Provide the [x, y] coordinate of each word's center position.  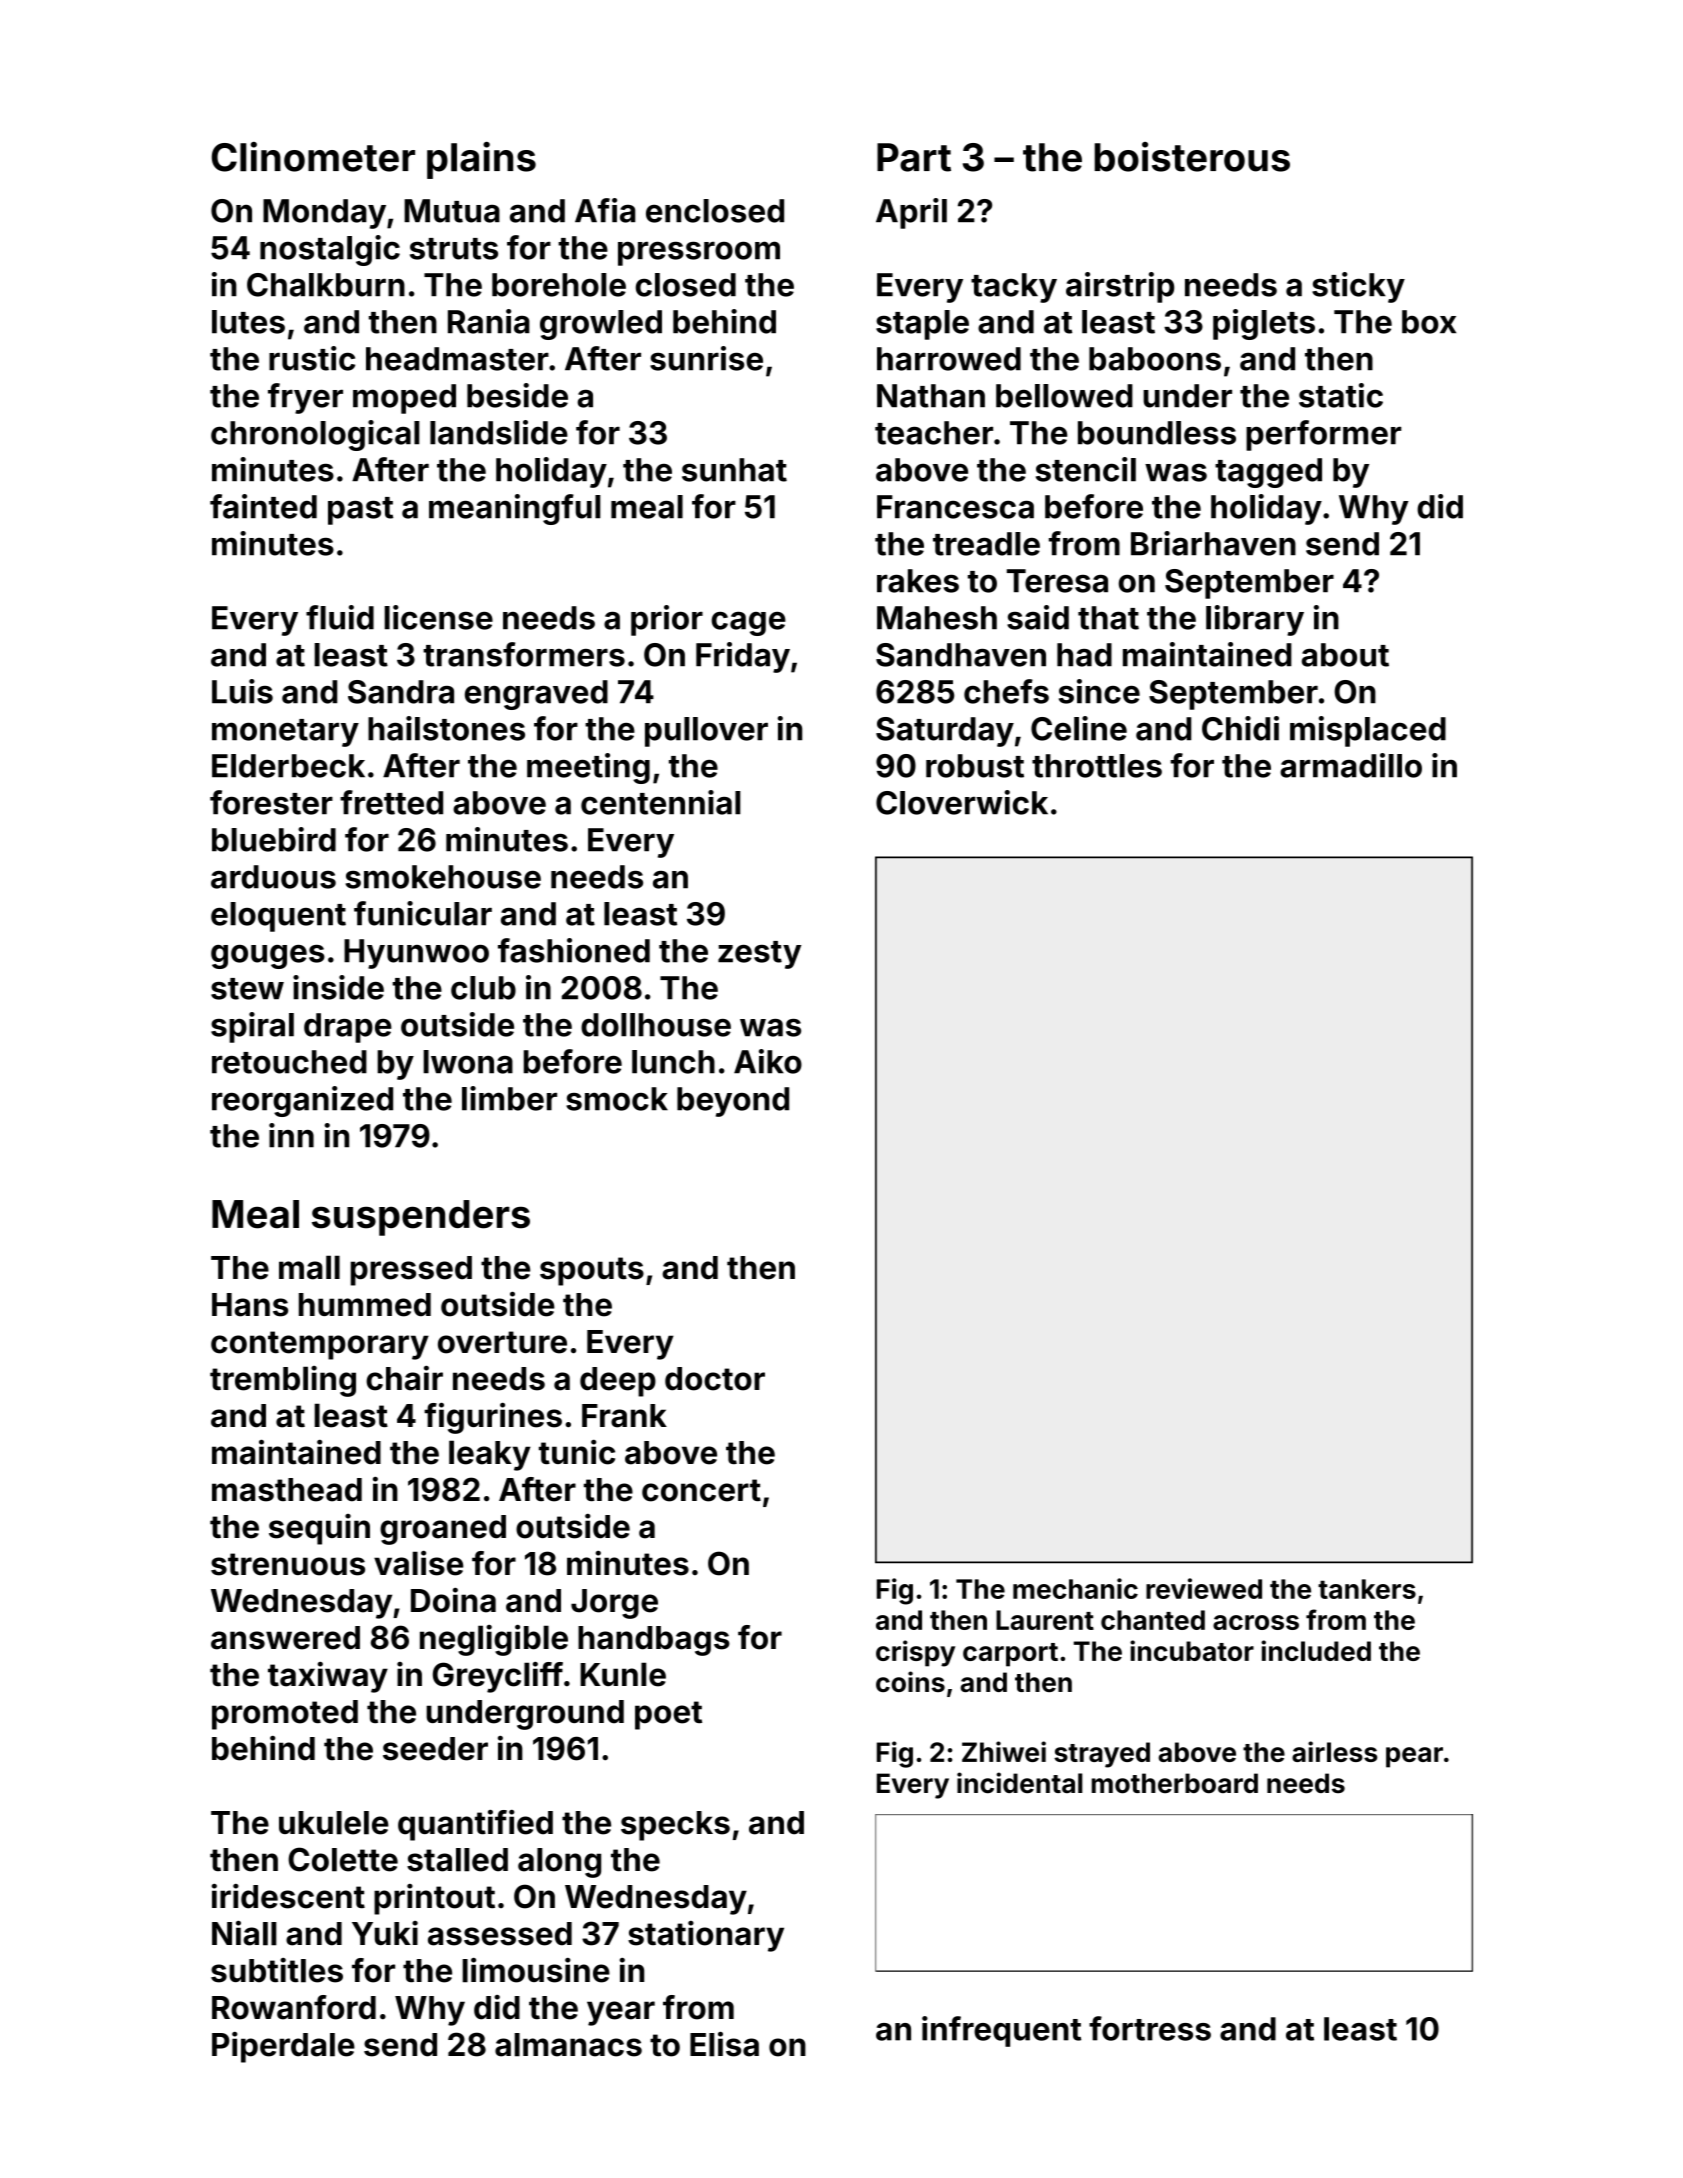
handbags [654, 1641]
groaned [443, 1530]
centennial [661, 802]
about [1345, 655]
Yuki [385, 1933]
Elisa [724, 2044]
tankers [1367, 1589]
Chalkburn [326, 285]
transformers [524, 654]
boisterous [1192, 157]
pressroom [699, 253]
